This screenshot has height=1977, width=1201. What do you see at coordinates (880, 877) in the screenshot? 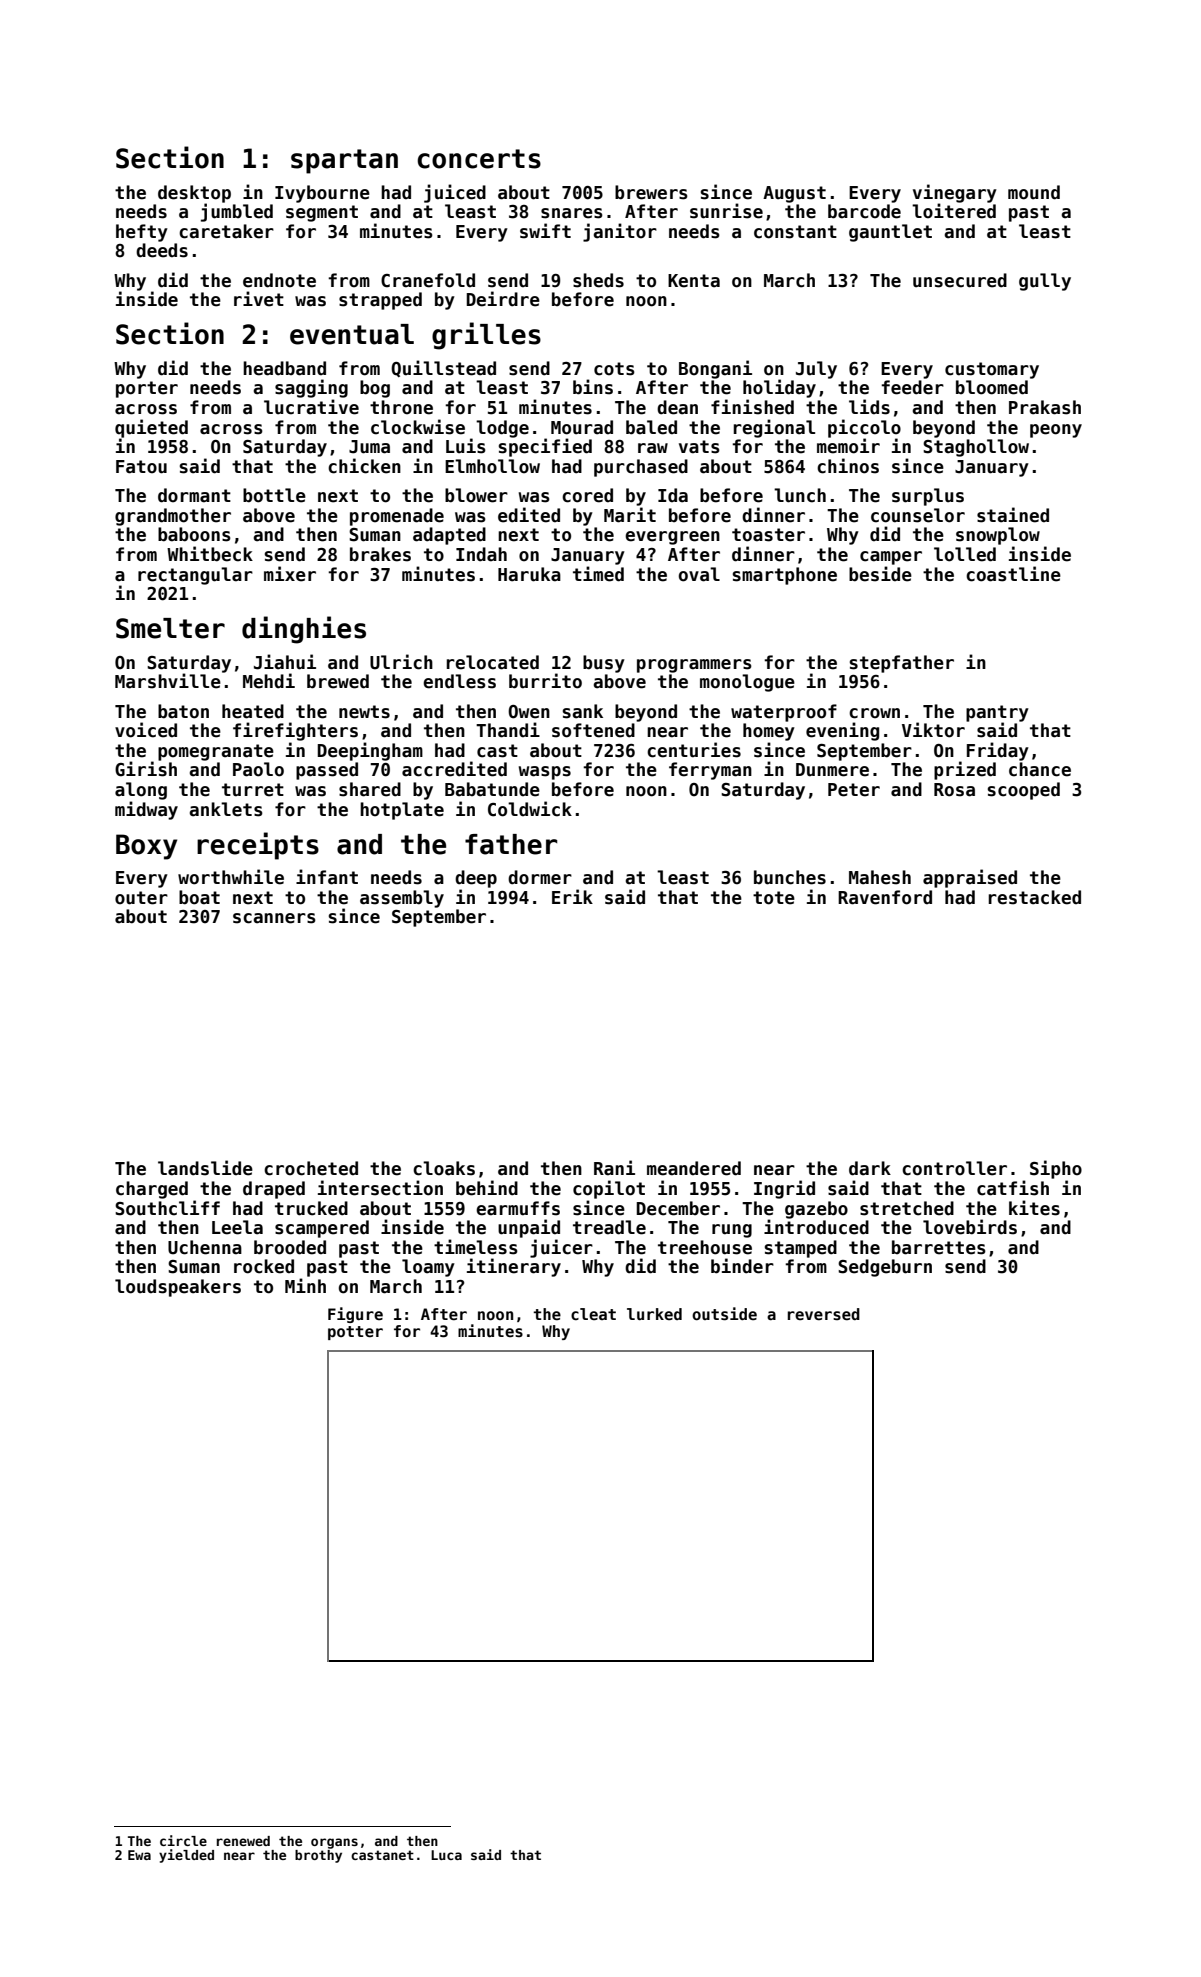
I see `Mahesh` at bounding box center [880, 877].
